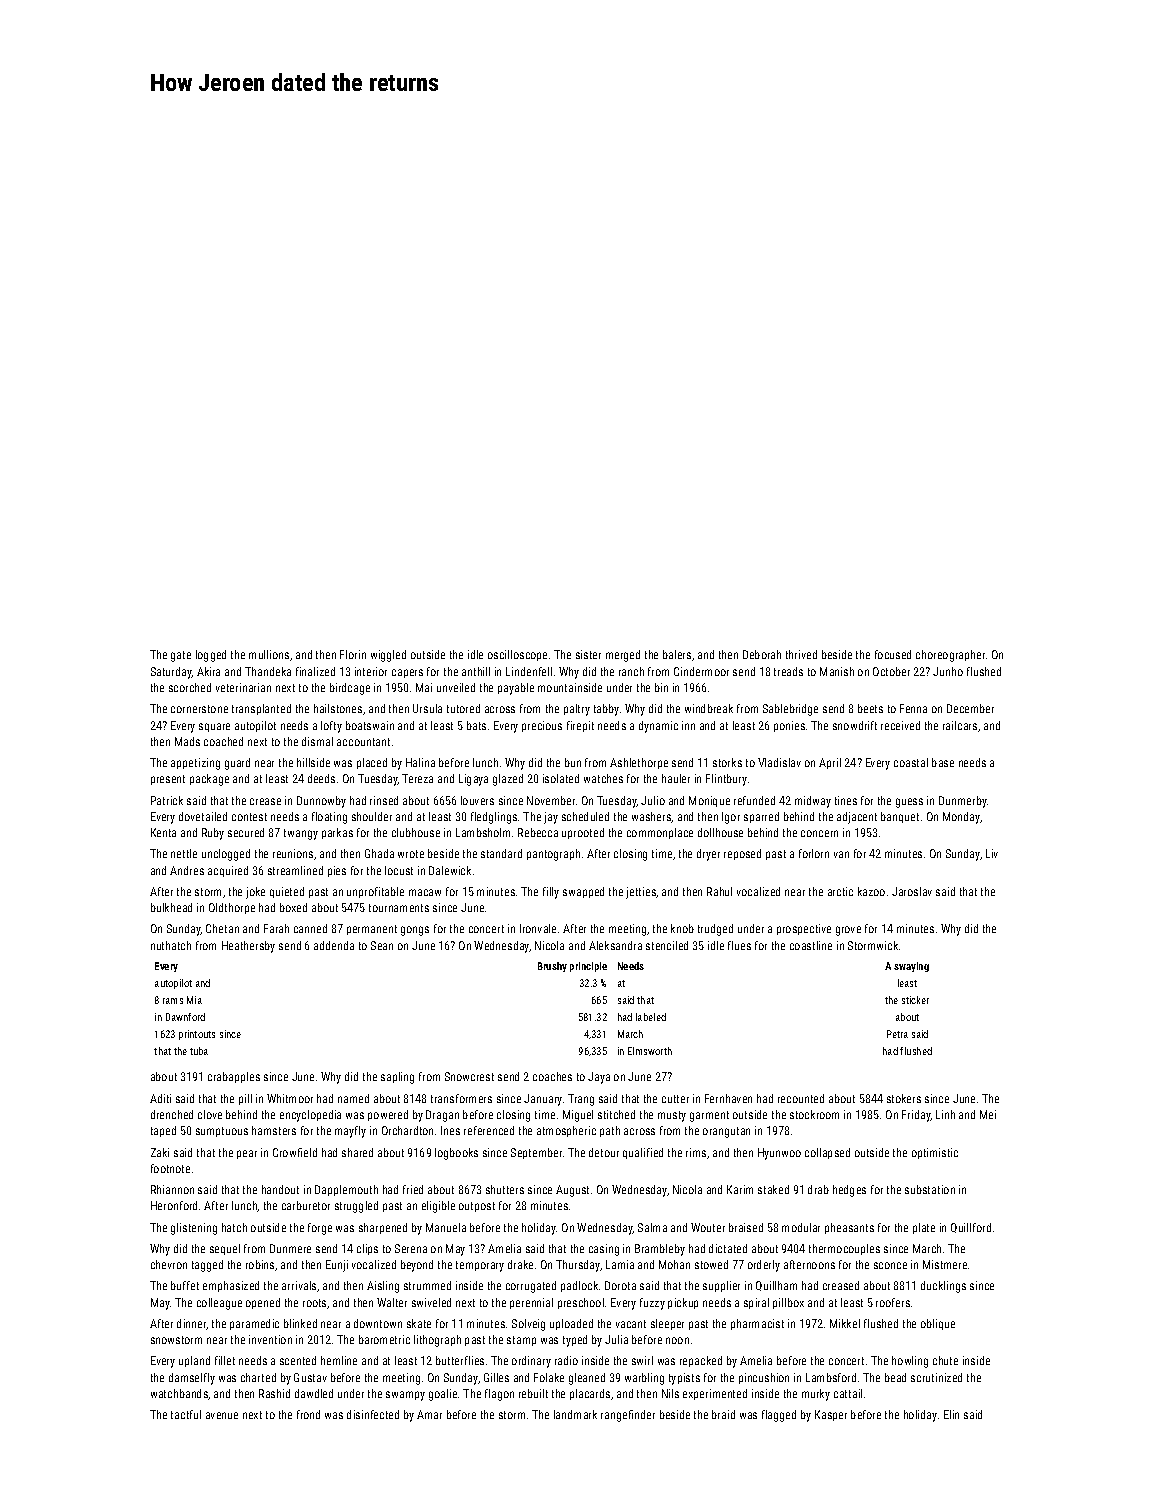 The image size is (1155, 1494). What do you see at coordinates (314, 1393) in the document?
I see `dawdled` at bounding box center [314, 1393].
